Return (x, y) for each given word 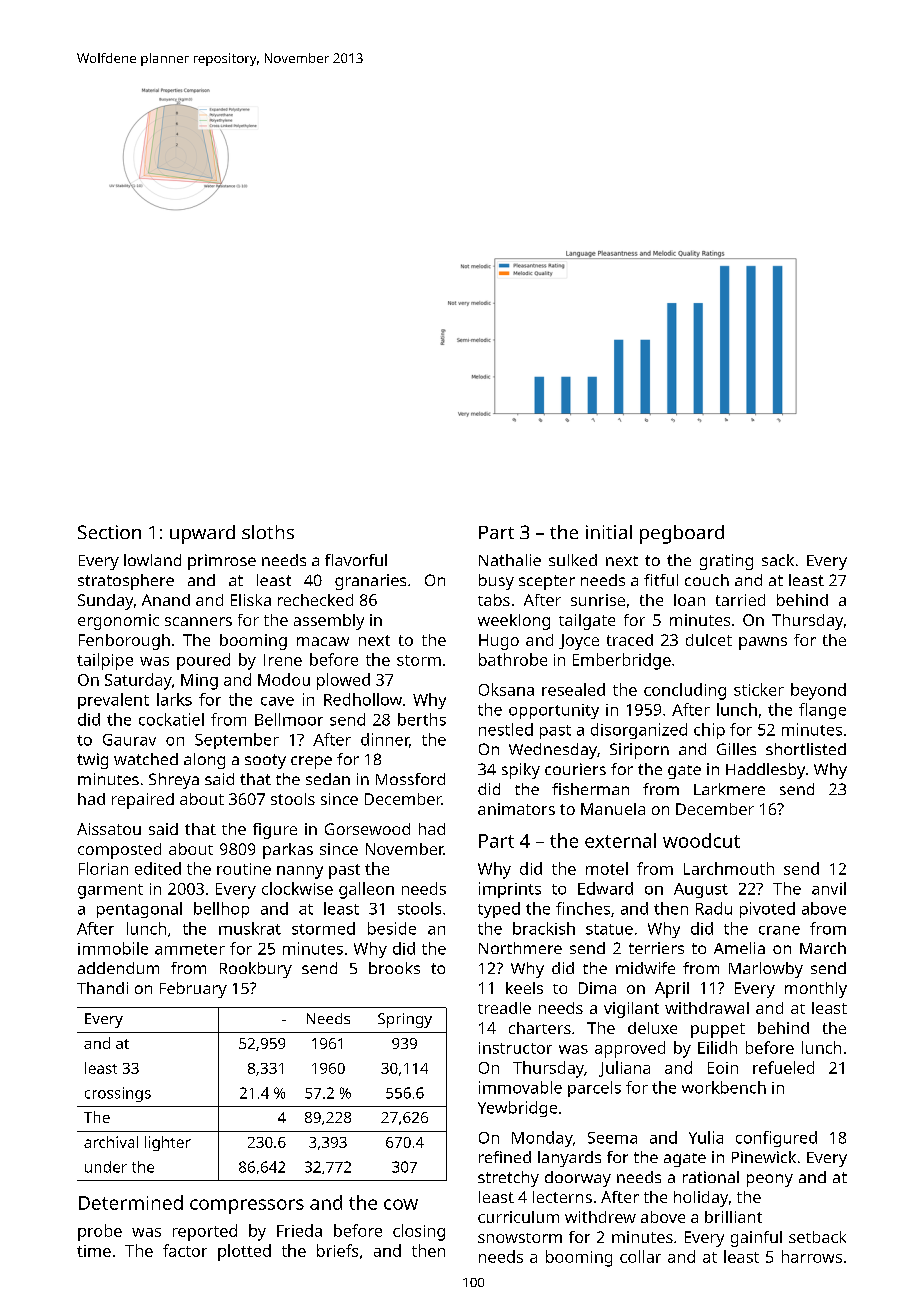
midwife (645, 968)
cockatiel (171, 719)
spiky (521, 771)
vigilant (631, 1010)
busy (496, 582)
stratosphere (126, 582)
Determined (131, 1202)
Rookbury (256, 970)
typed (499, 910)
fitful (661, 580)
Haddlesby (765, 771)
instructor (515, 1048)
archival (111, 1142)
